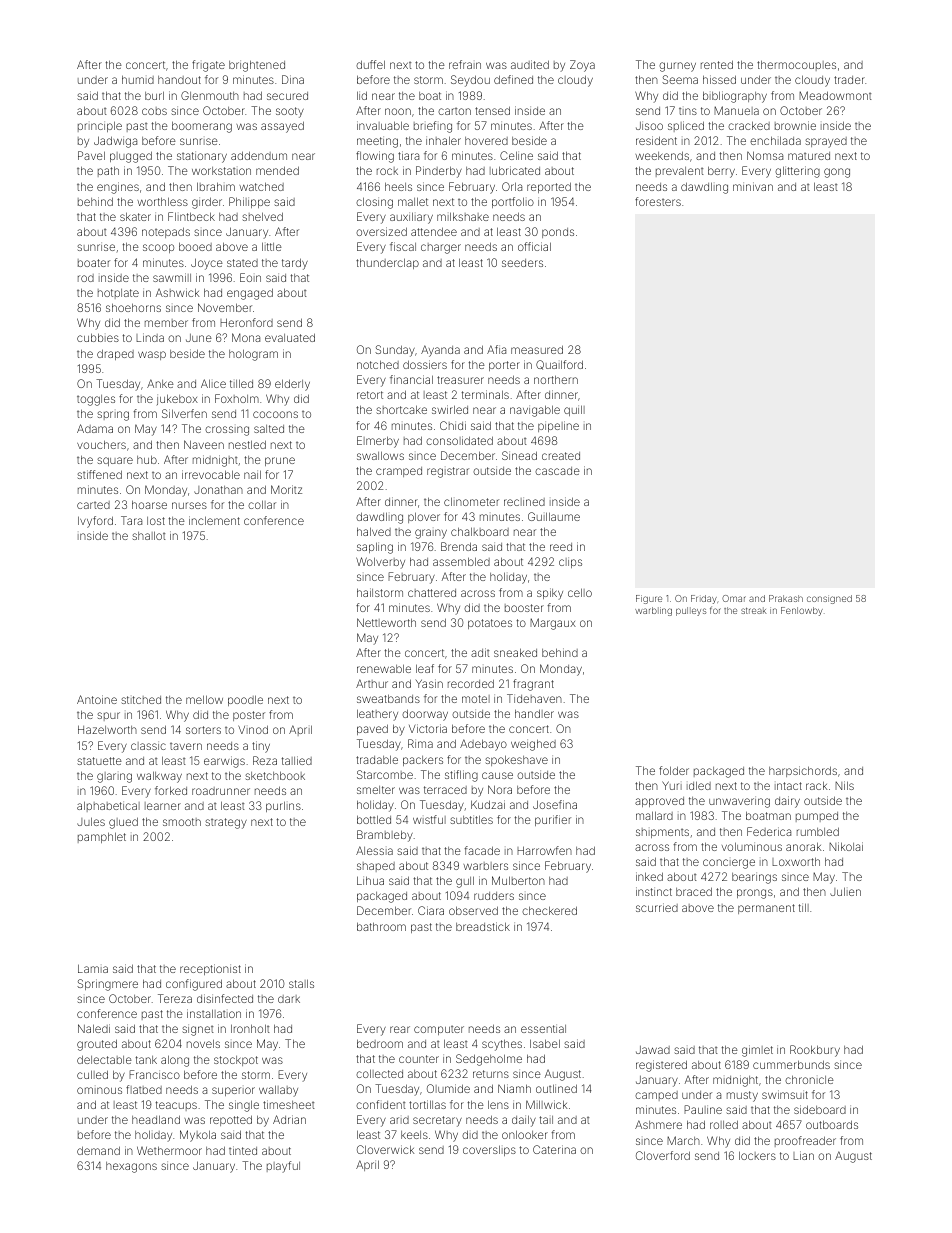 The image size is (952, 1233). Describe the element at coordinates (663, 1155) in the screenshot. I see `Cloverford` at that location.
